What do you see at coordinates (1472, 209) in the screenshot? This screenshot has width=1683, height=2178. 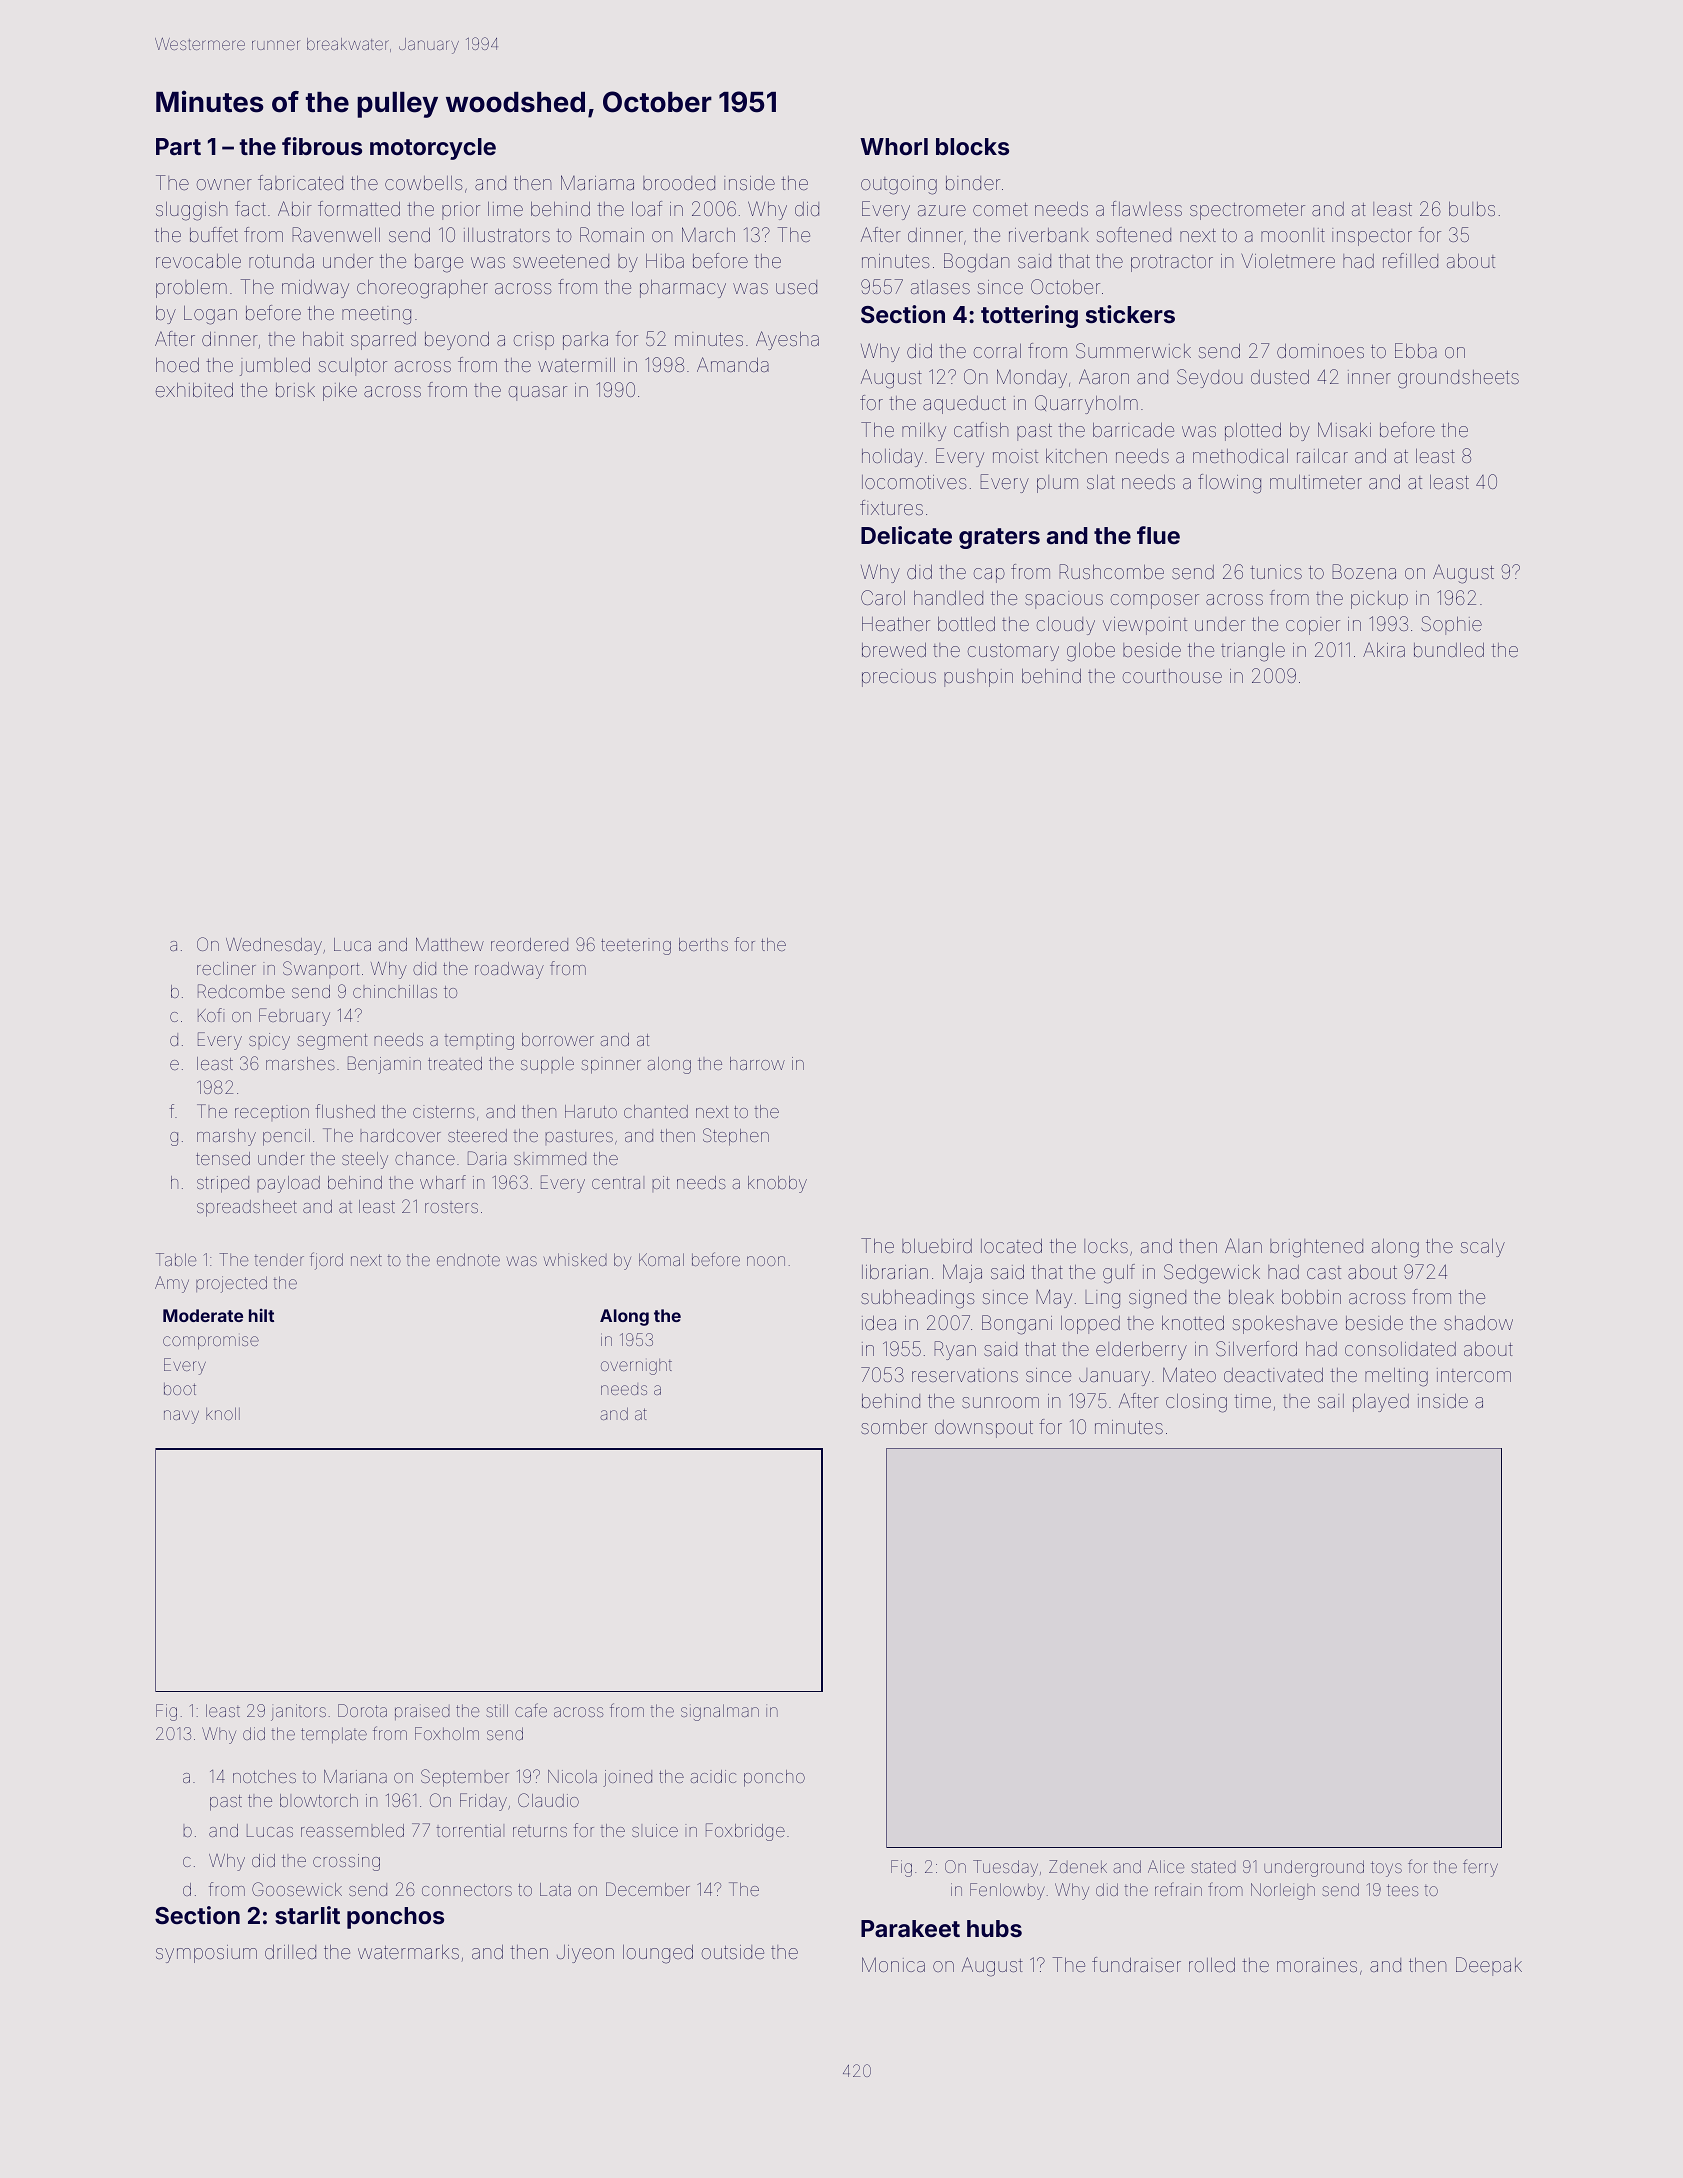 I see `bulbs` at bounding box center [1472, 209].
